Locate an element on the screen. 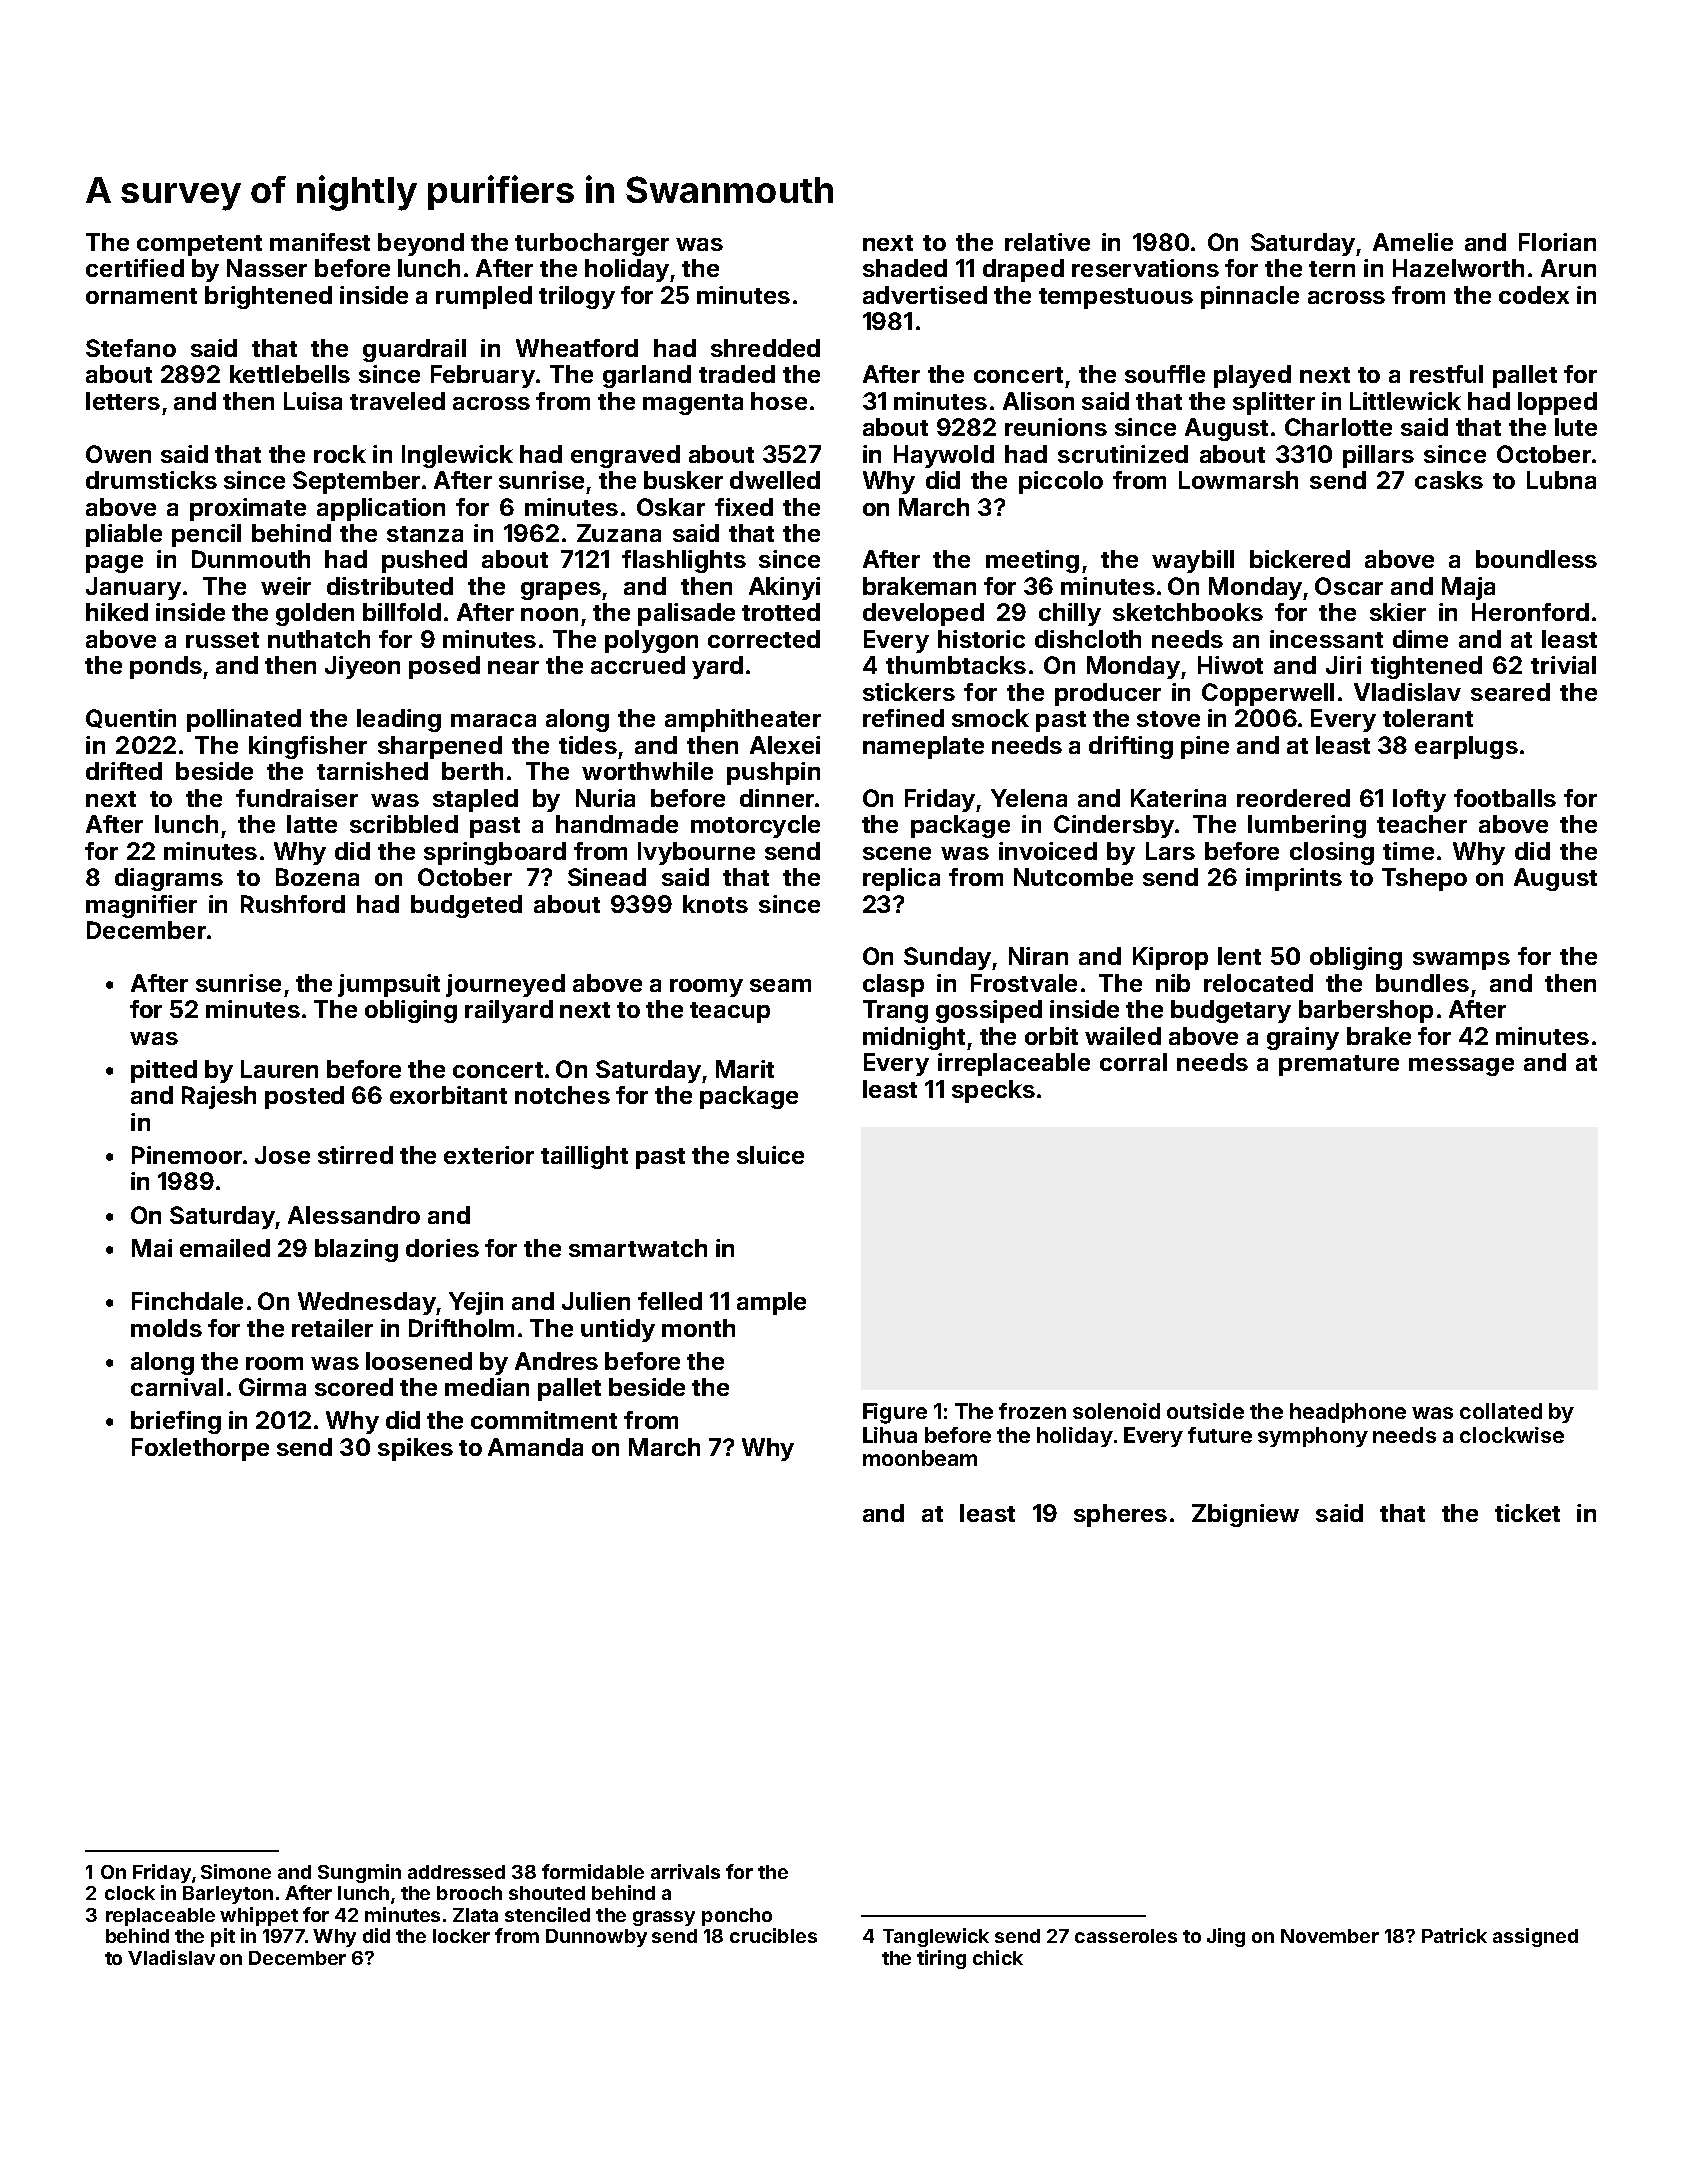 This screenshot has height=2178, width=1683. incessant is located at coordinates (1326, 639).
